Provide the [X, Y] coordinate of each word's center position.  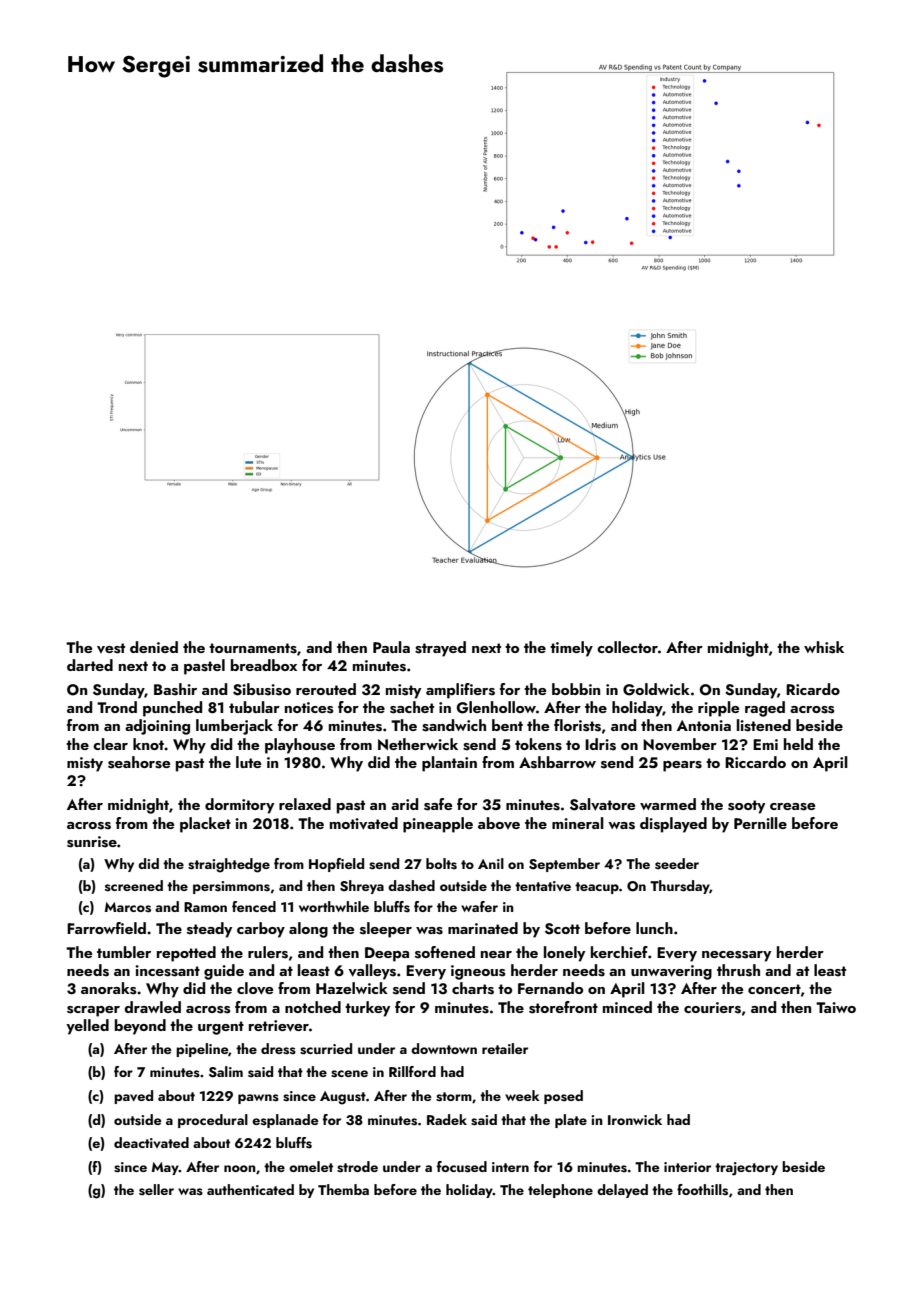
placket [205, 825]
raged [765, 709]
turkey [367, 1009]
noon [240, 1168]
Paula [391, 647]
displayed [673, 825]
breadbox [264, 665]
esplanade [285, 1121]
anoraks [108, 988]
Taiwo [836, 1007]
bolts [441, 864]
